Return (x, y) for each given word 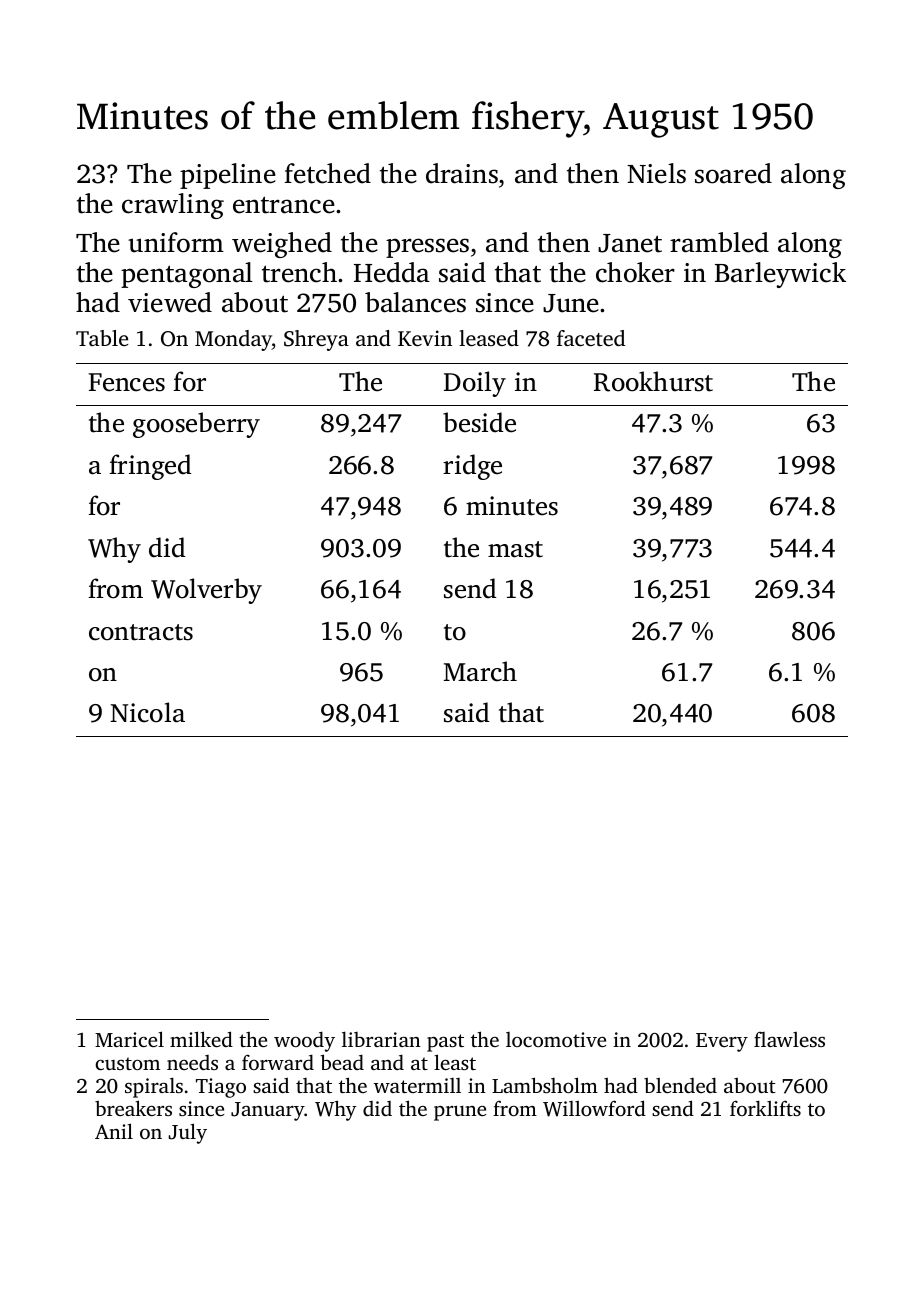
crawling (173, 206)
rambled (719, 242)
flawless (789, 1039)
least (455, 1062)
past (445, 1043)
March (480, 671)
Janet (630, 243)
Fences (127, 382)
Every (722, 1042)
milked (201, 1039)
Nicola (147, 712)
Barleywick (780, 275)
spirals (154, 1087)
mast (515, 549)
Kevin (425, 338)
